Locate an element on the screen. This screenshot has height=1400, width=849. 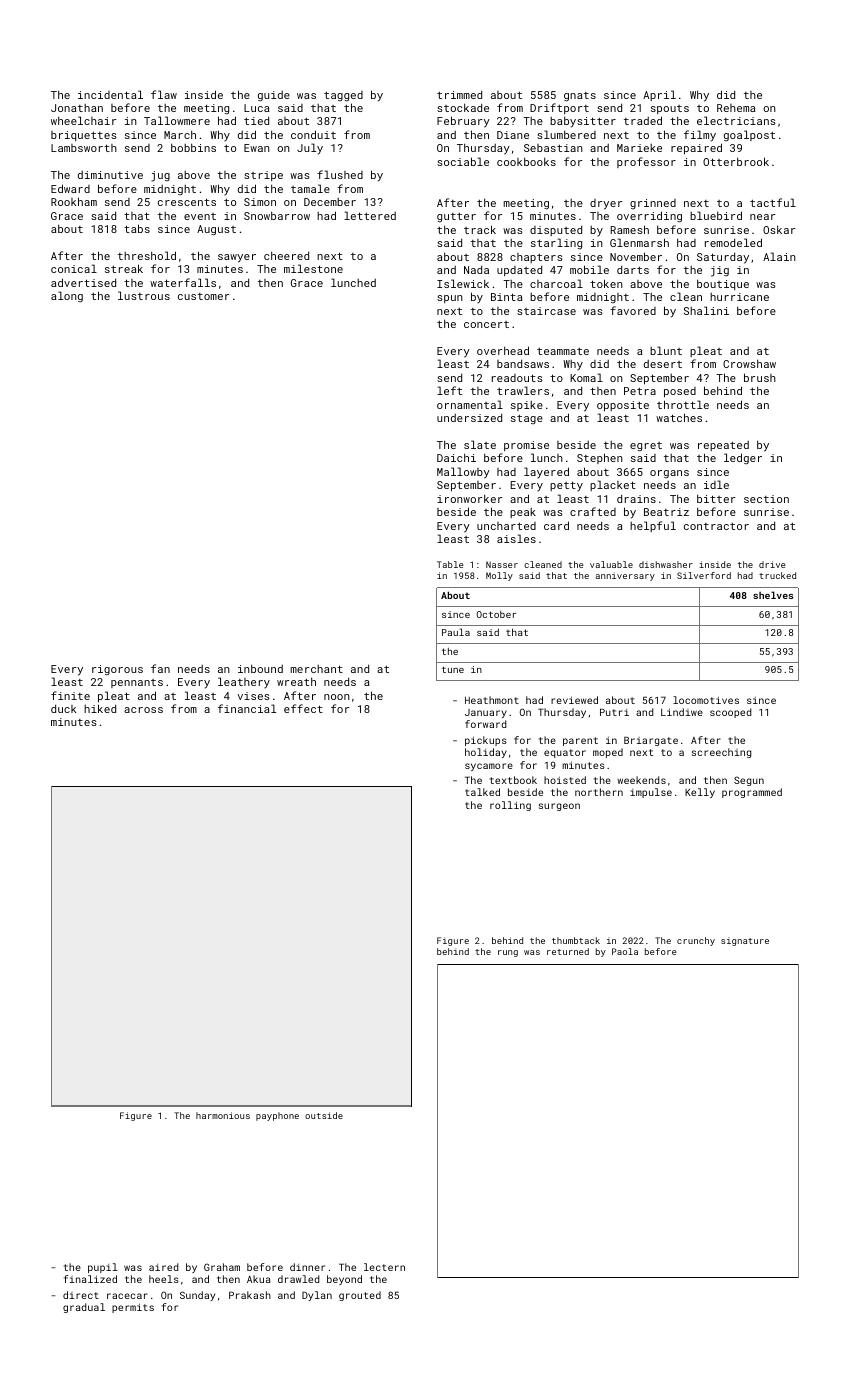
customer is located at coordinates (203, 296).
